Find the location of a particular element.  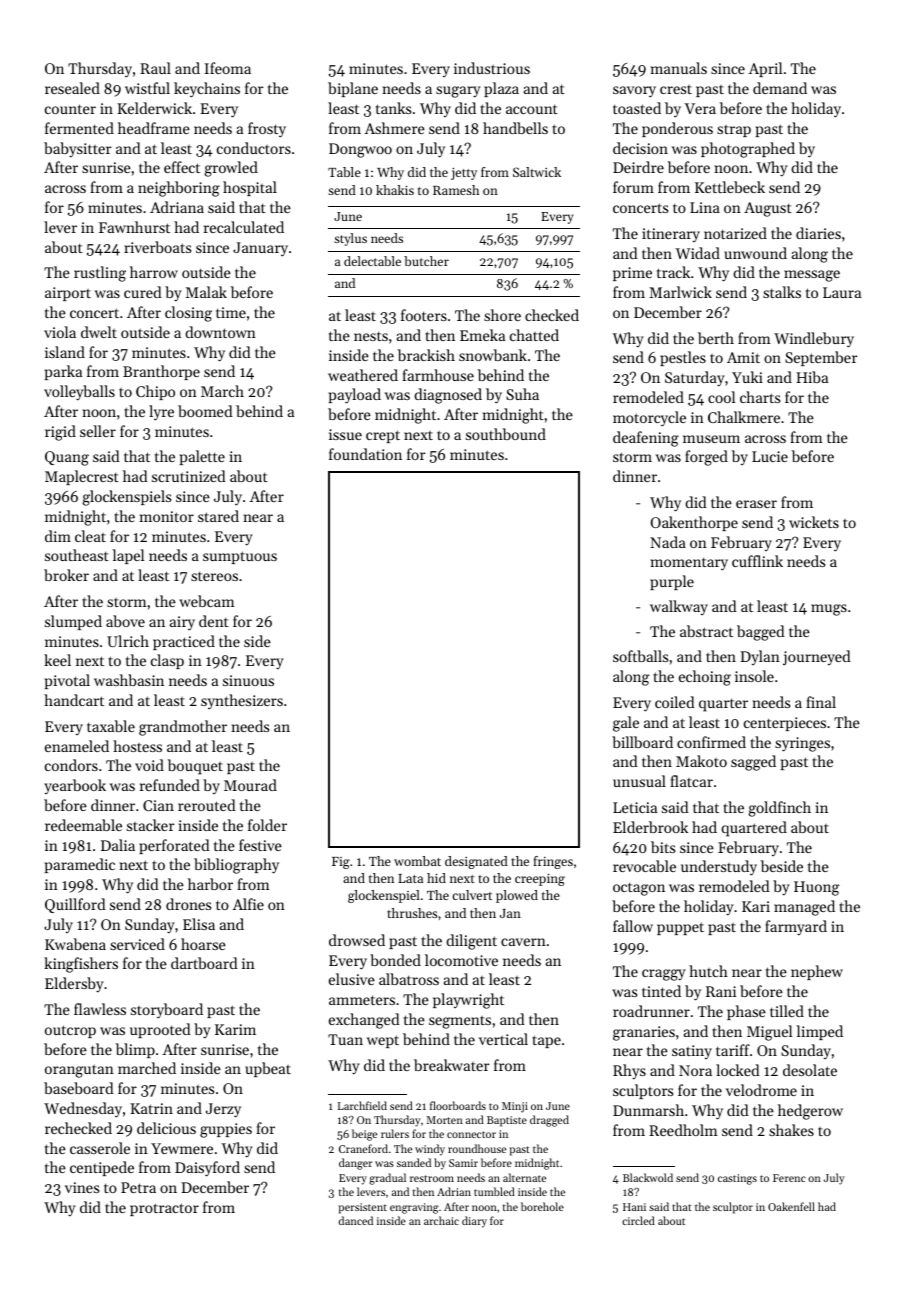

manuals is located at coordinates (679, 68).
